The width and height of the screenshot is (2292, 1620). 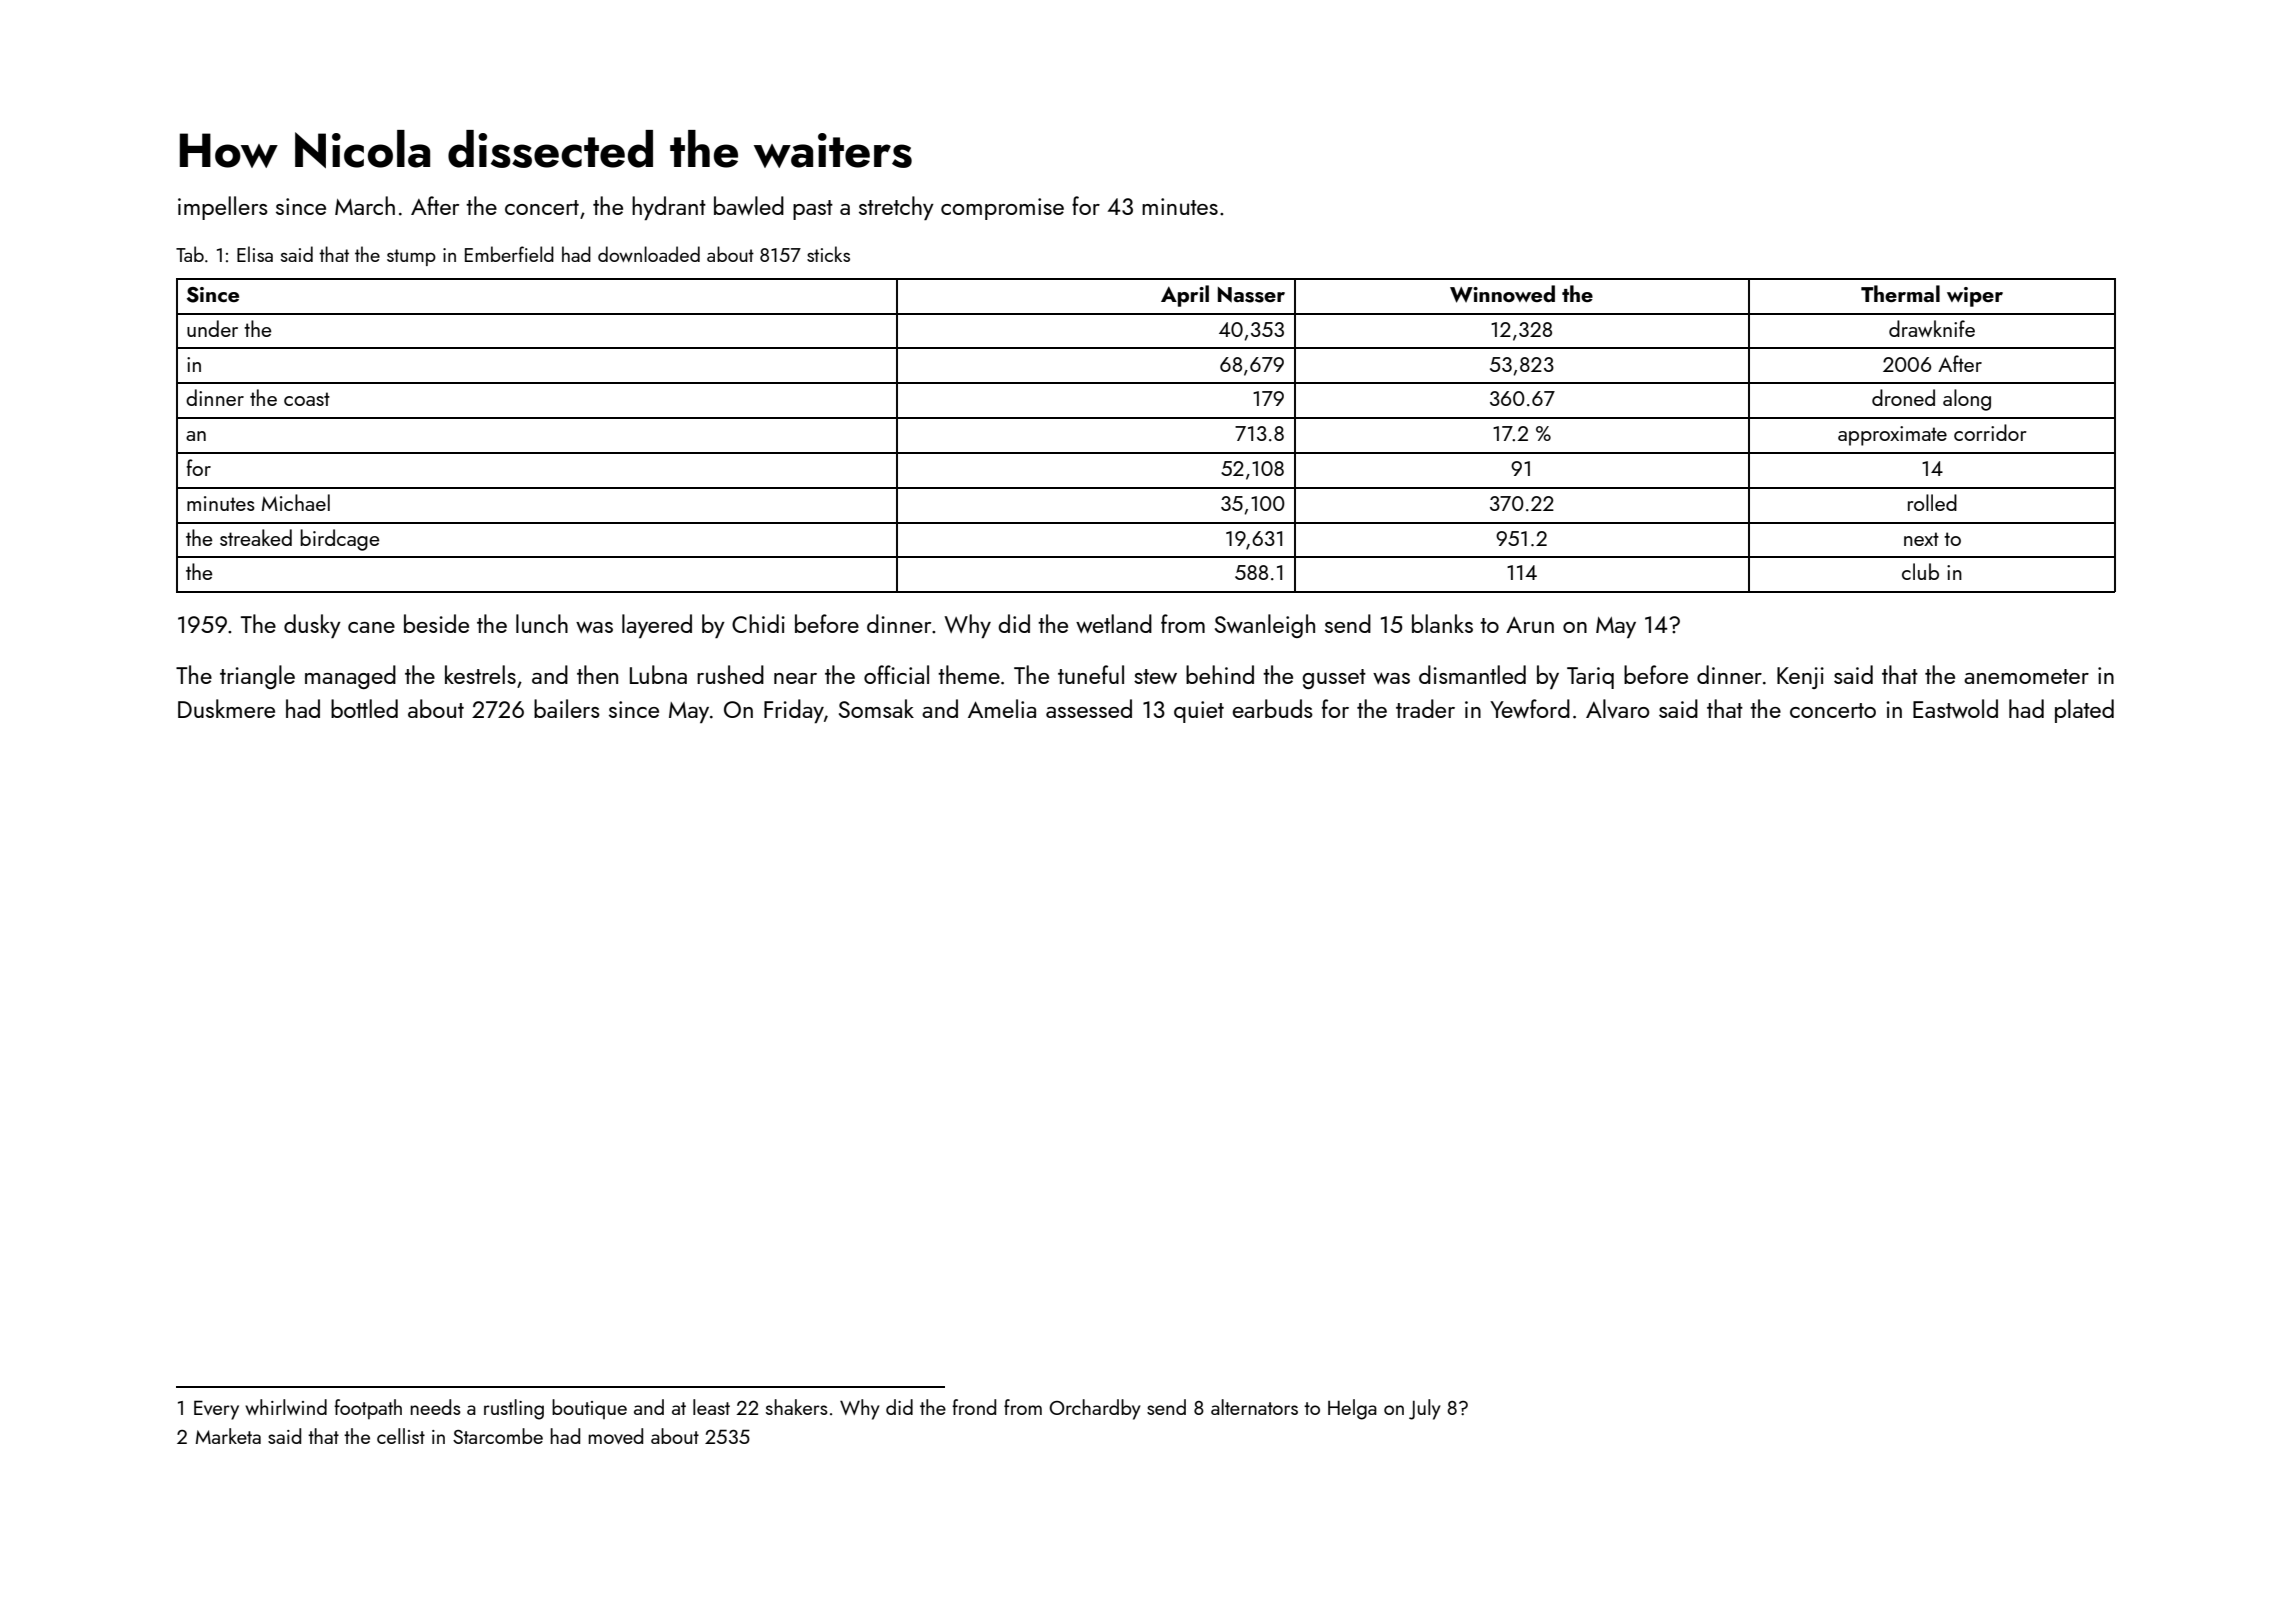 I want to click on Tariq, so click(x=1590, y=678).
